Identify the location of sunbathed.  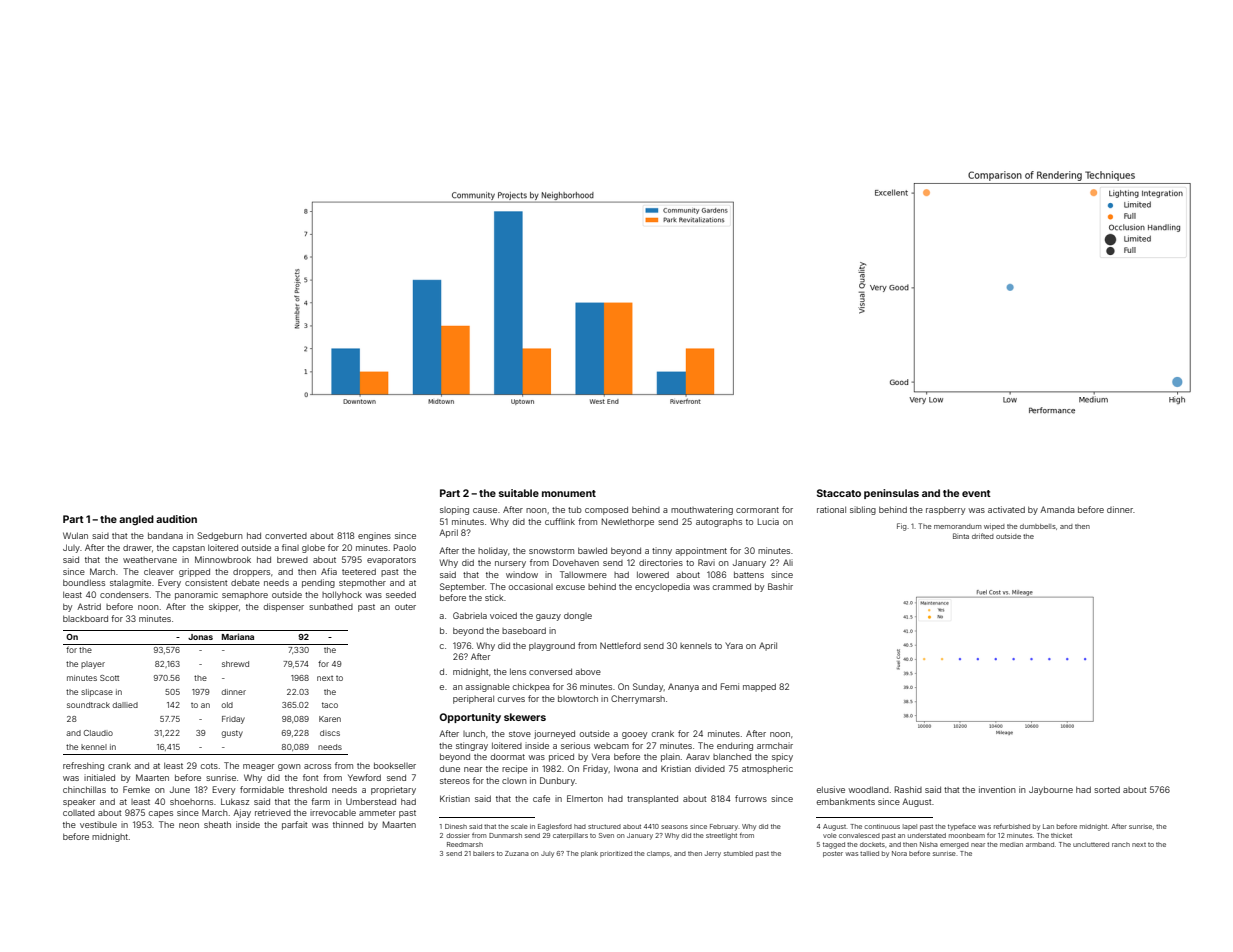
(331, 607).
